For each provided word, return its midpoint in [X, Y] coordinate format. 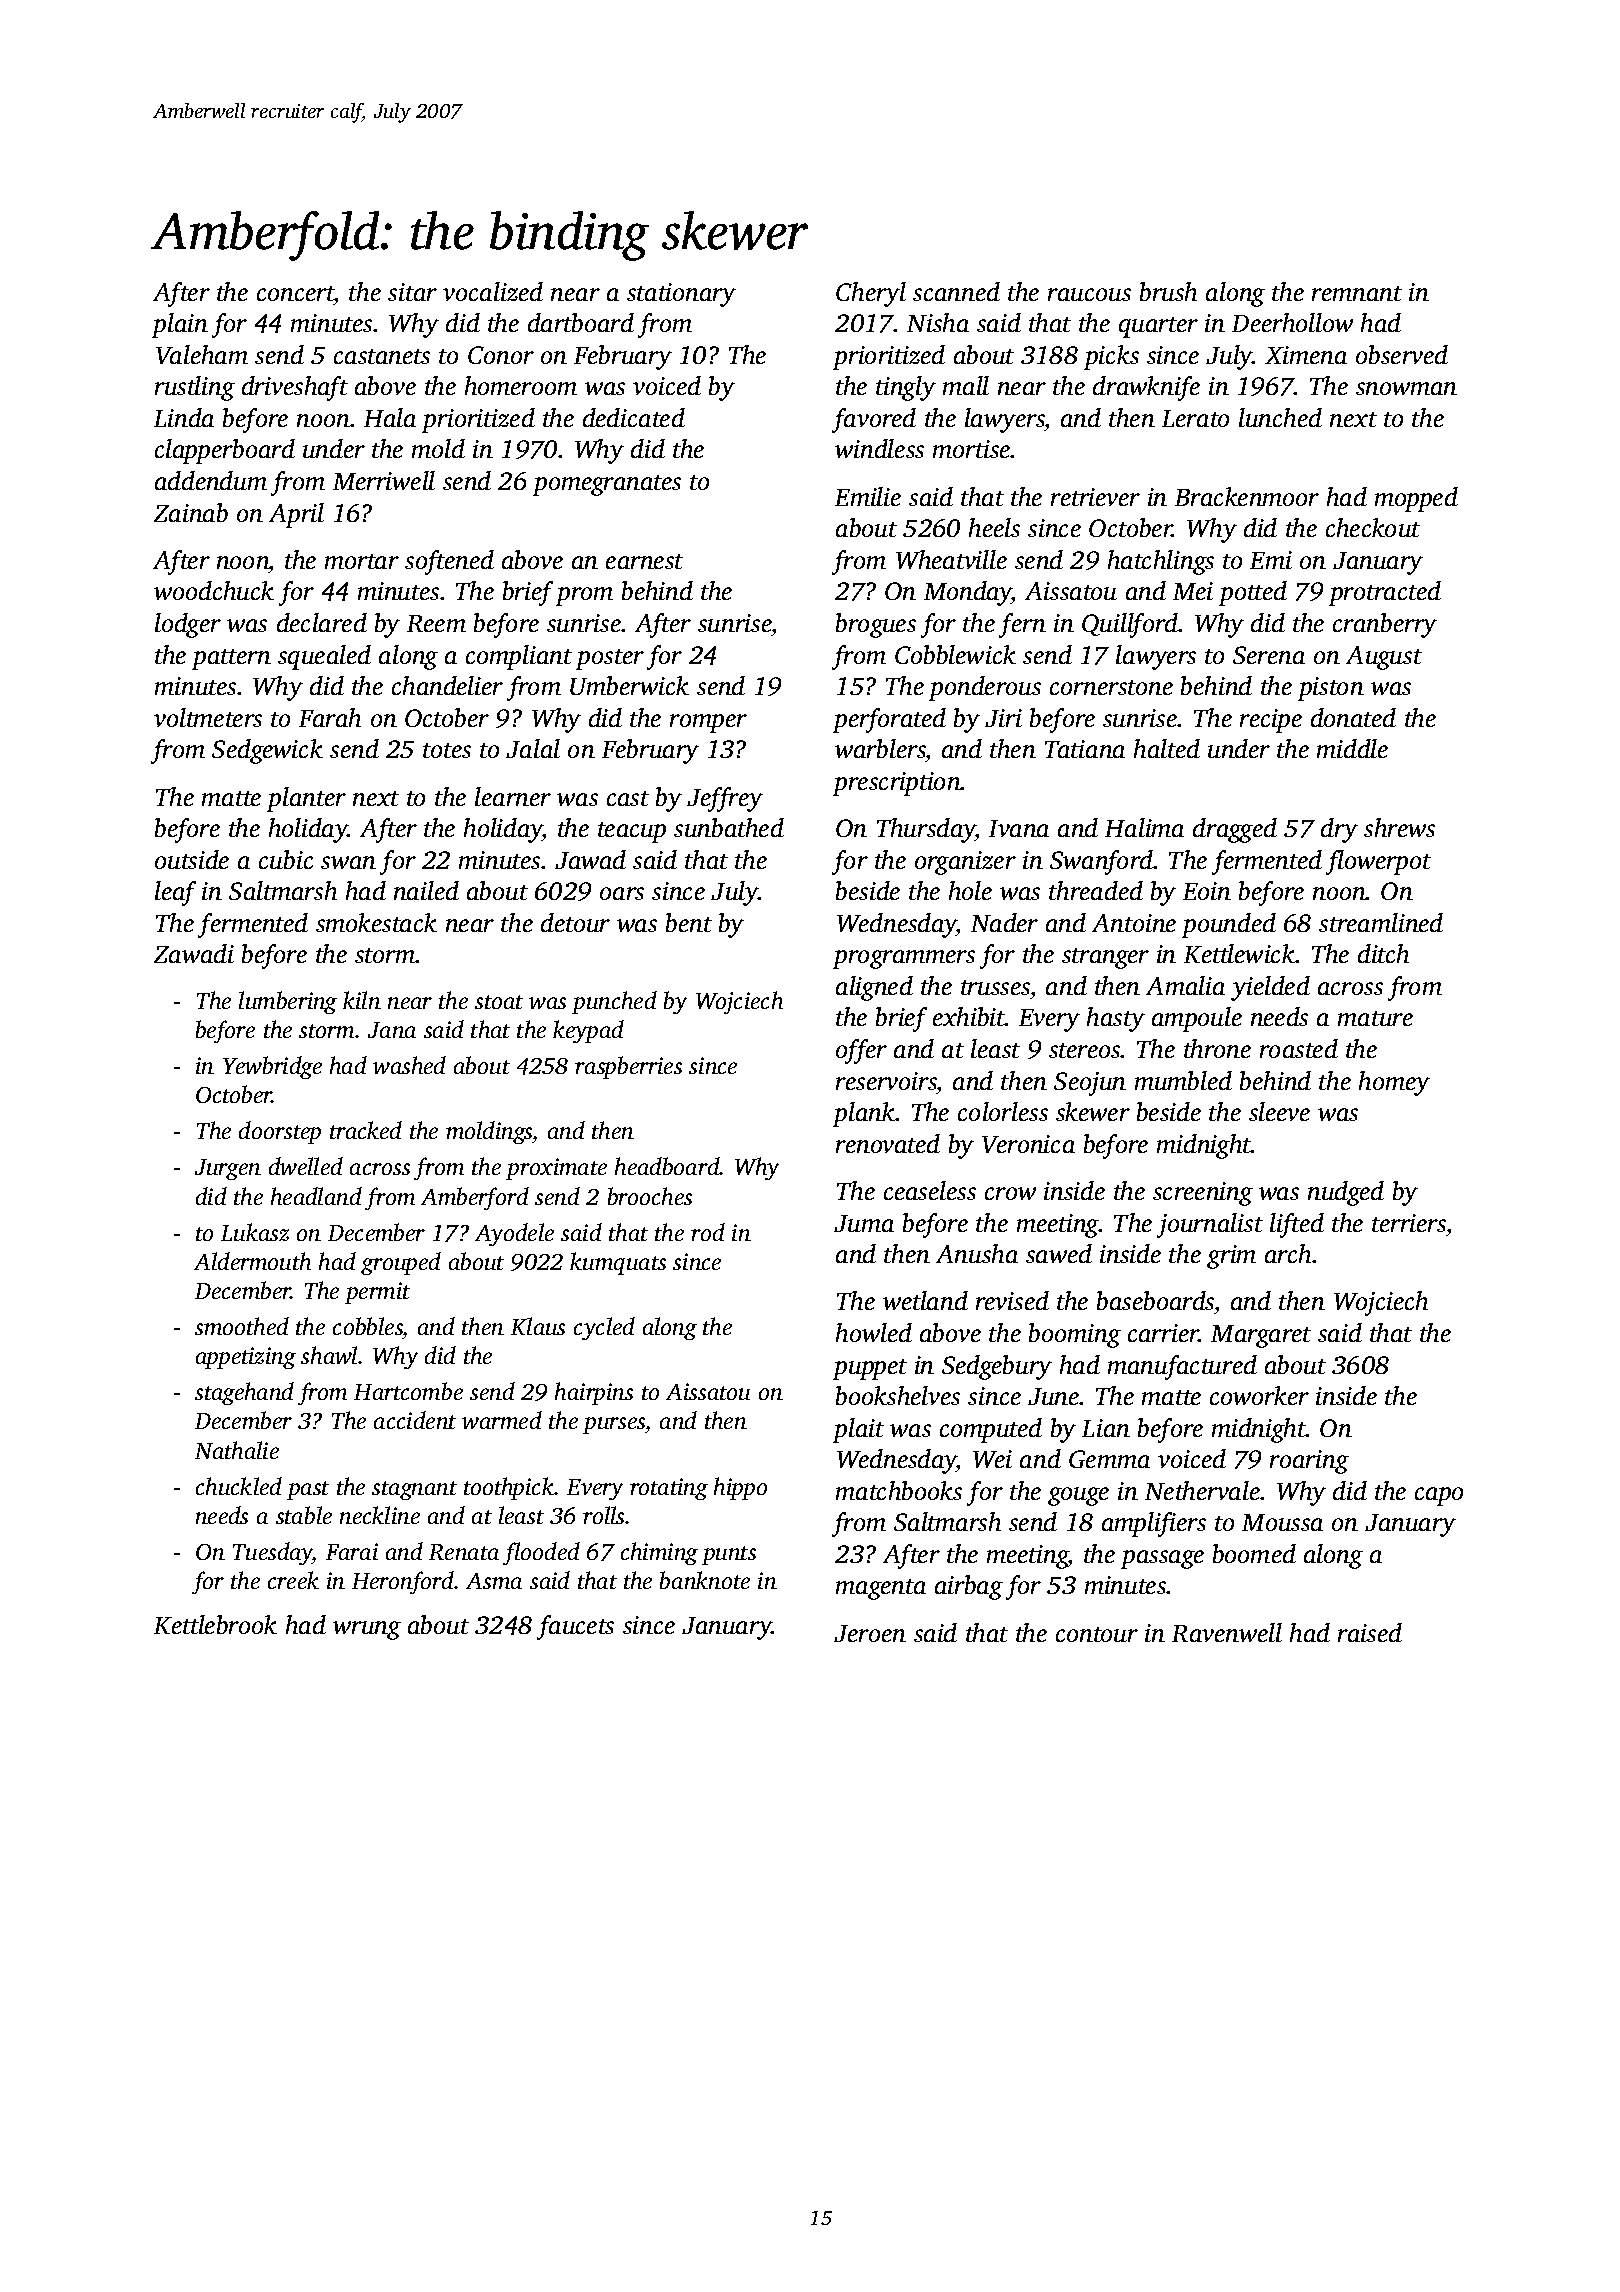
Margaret [1261, 1336]
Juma [864, 1223]
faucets [575, 1627]
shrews [1399, 827]
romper [708, 723]
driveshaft [295, 388]
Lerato [1195, 418]
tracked [366, 1130]
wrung [367, 1630]
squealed [324, 657]
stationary [681, 295]
